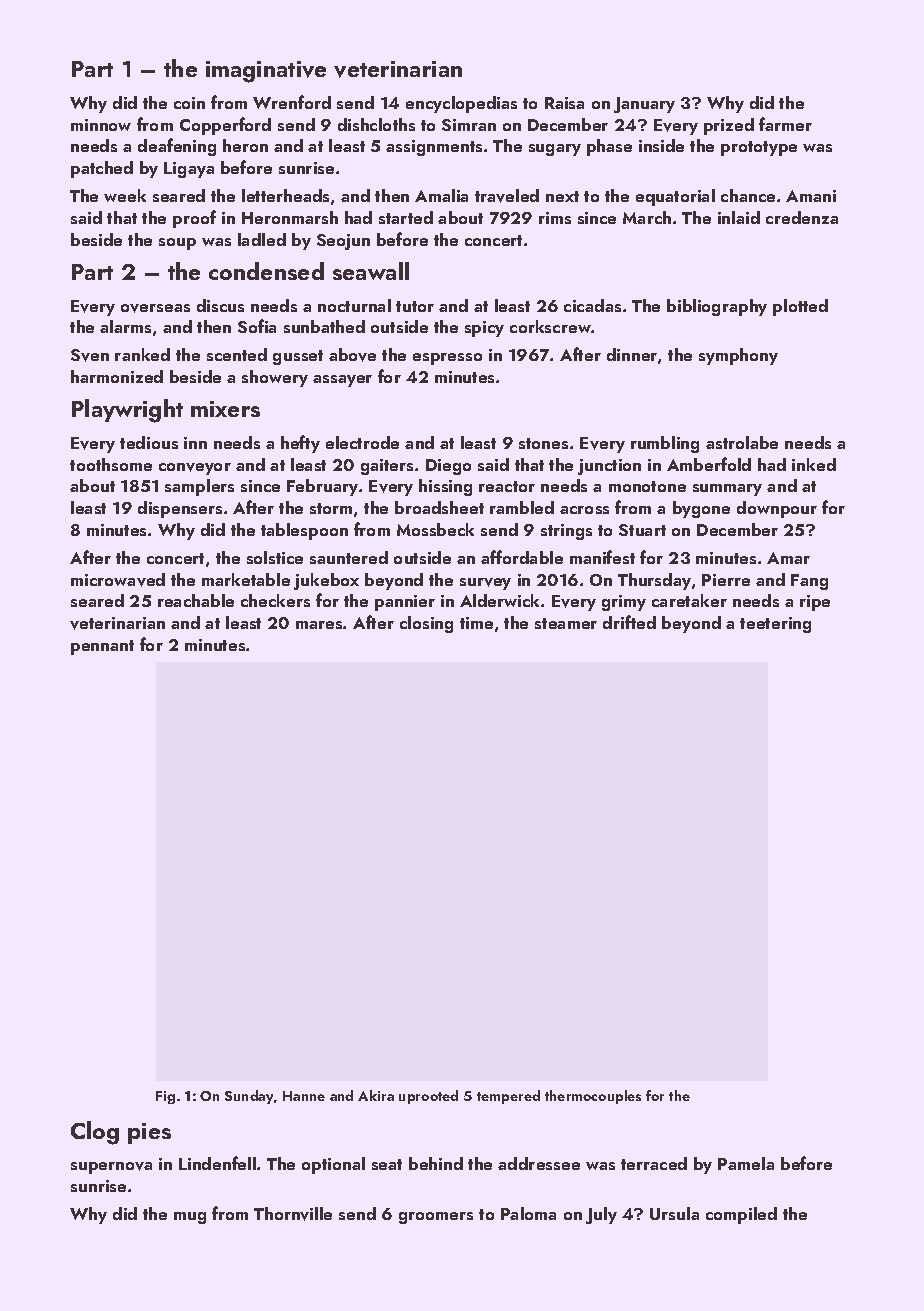 The image size is (924, 1311). I want to click on encyclopedias, so click(461, 104).
